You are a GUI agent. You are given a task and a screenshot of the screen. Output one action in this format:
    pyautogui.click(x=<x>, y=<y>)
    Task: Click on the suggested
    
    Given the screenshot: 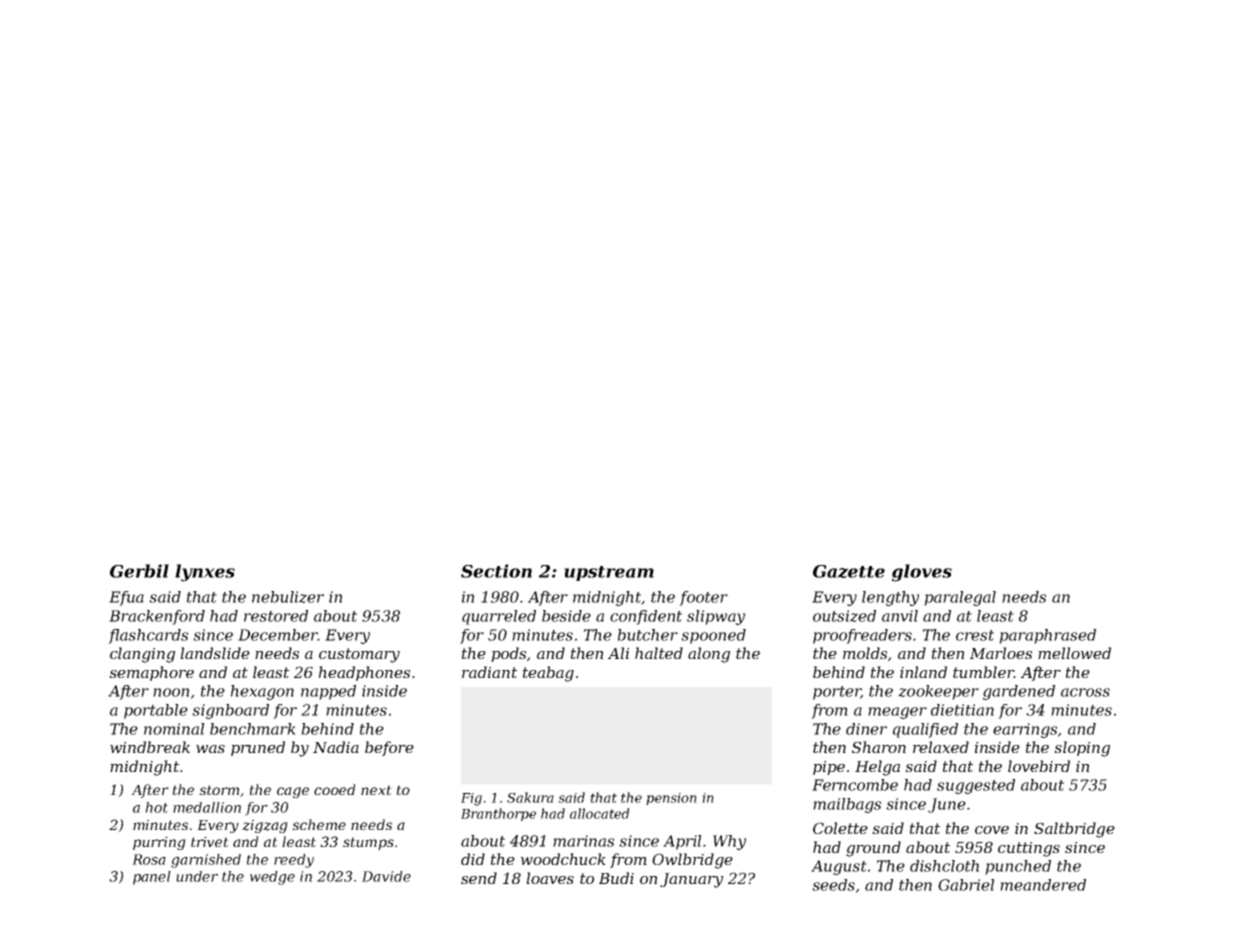 What is the action you would take?
    pyautogui.click(x=976, y=786)
